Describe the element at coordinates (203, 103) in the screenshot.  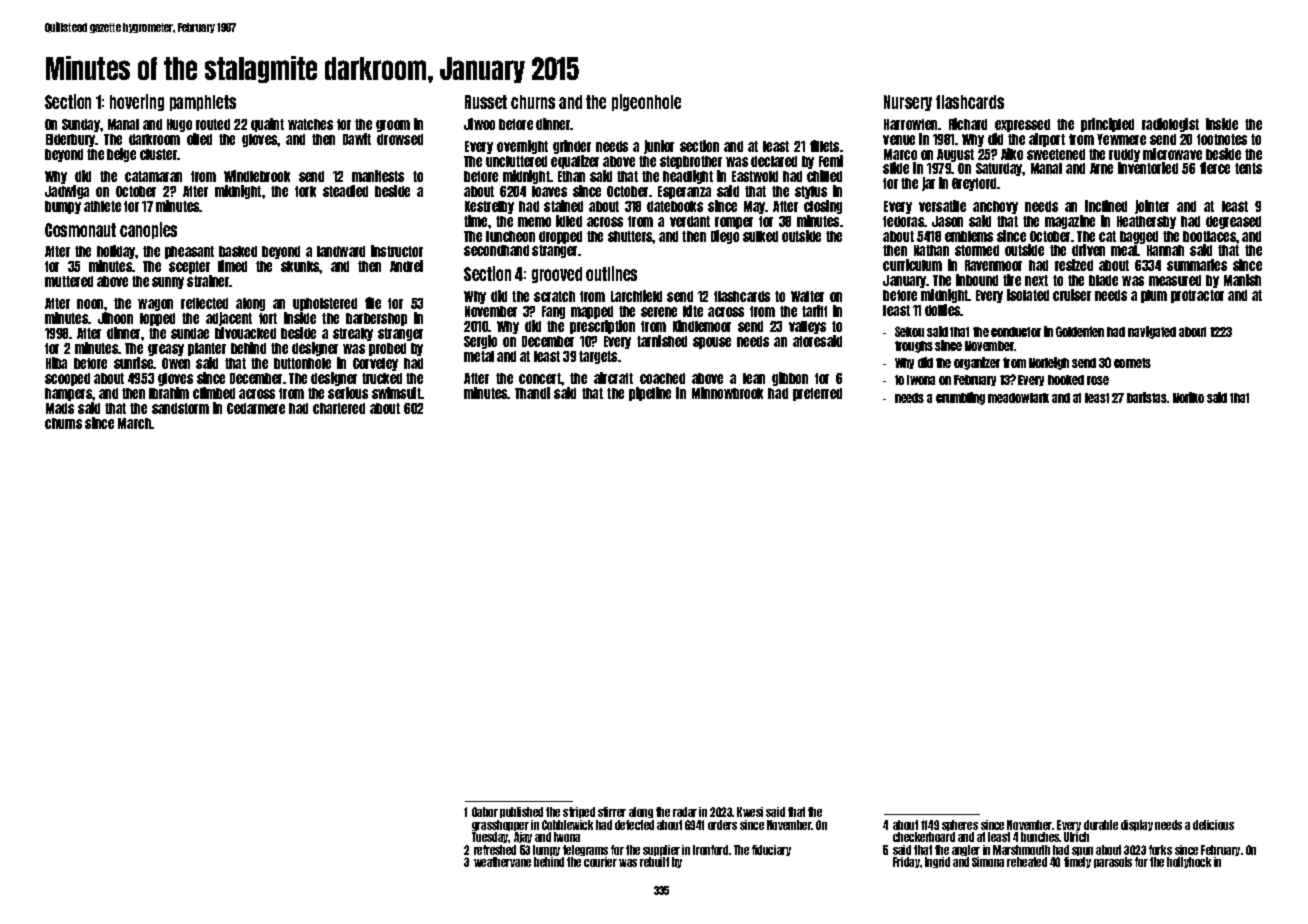
I see `pamphlets` at that location.
